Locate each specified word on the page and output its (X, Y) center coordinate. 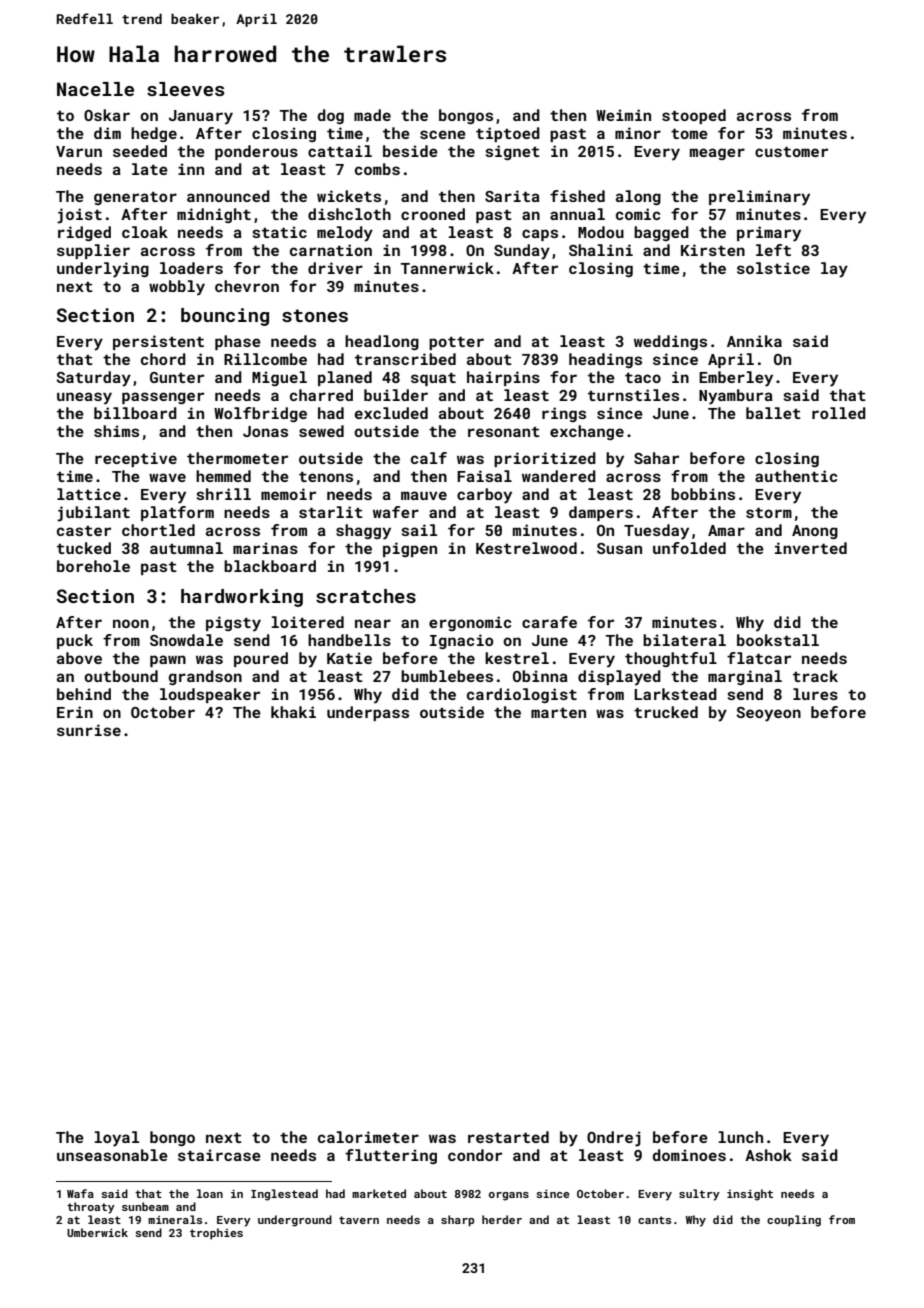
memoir (288, 494)
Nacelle (95, 89)
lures (815, 694)
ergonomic (470, 623)
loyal (116, 1139)
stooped (694, 116)
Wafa (80, 1193)
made (372, 115)
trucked (666, 712)
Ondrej (614, 1139)
